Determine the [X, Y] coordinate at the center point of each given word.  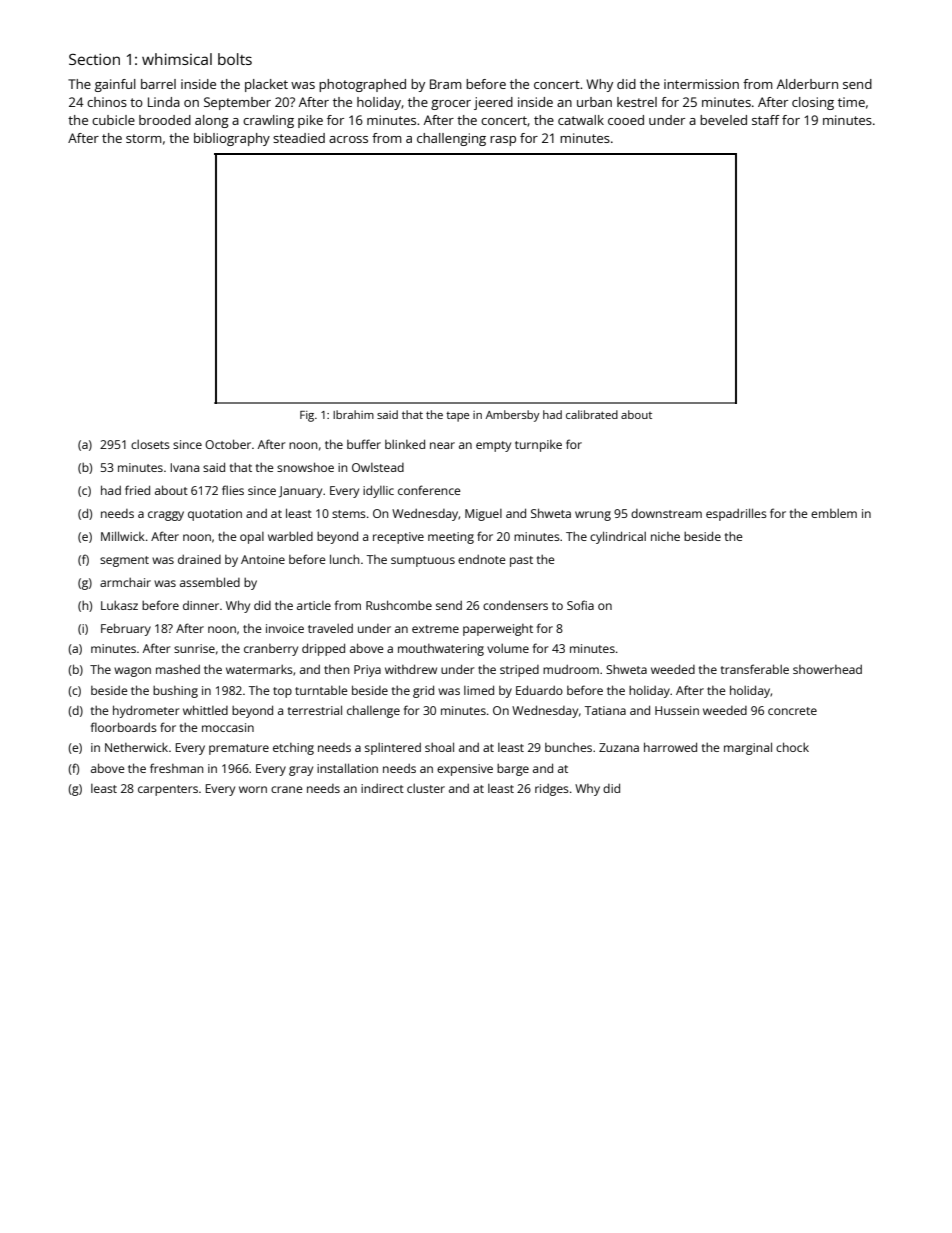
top [282, 692]
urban [594, 102]
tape [457, 417]
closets [150, 444]
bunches [568, 747]
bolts [235, 59]
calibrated [592, 414]
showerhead [827, 669]
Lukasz [119, 605]
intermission [701, 84]
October [228, 444]
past [521, 561]
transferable [755, 669]
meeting [451, 538]
